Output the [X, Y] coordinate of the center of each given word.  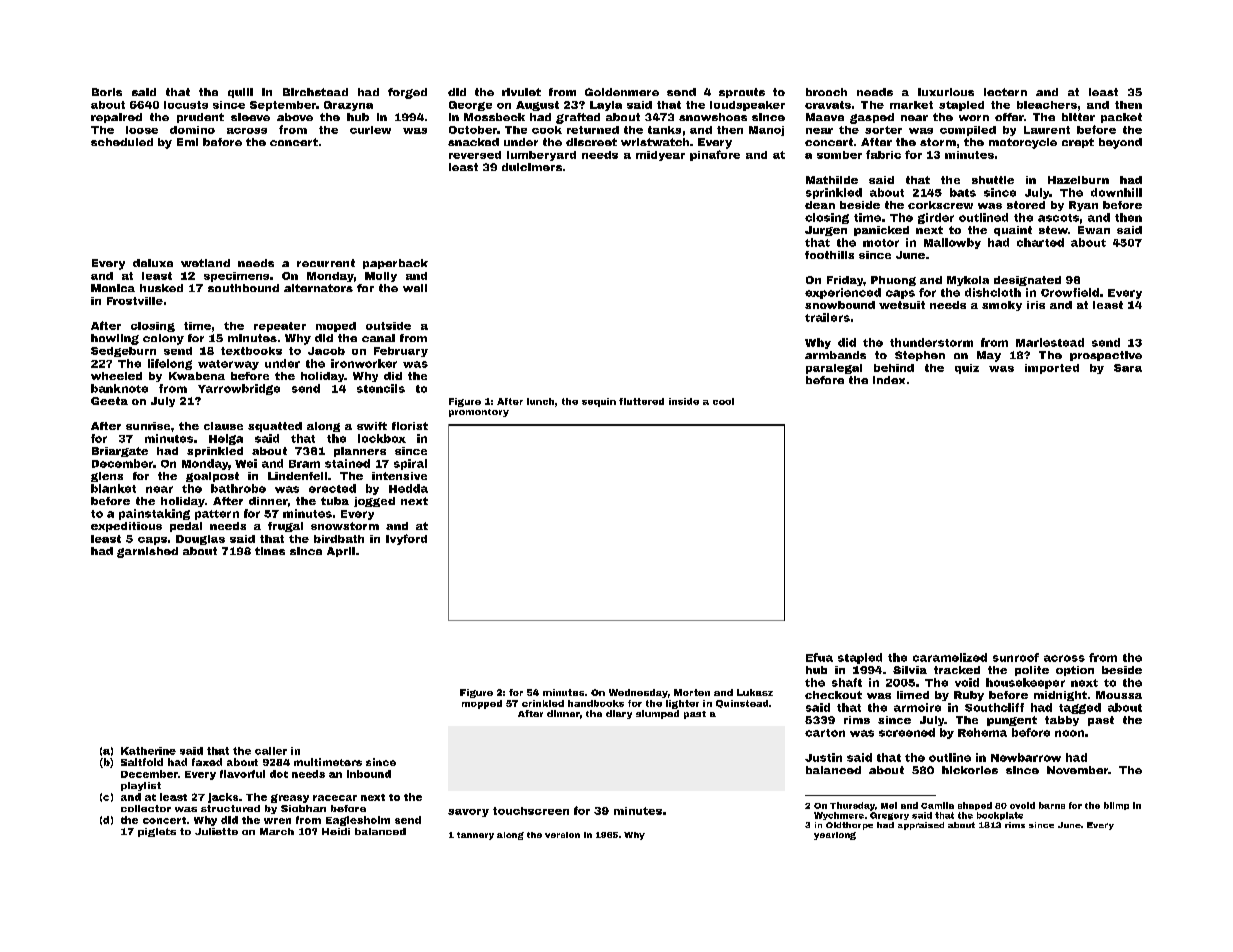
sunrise [148, 426]
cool [723, 401]
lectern [1005, 92]
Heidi [336, 831]
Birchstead [315, 92]
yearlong [835, 836]
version [562, 835]
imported [1052, 369]
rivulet [521, 92]
